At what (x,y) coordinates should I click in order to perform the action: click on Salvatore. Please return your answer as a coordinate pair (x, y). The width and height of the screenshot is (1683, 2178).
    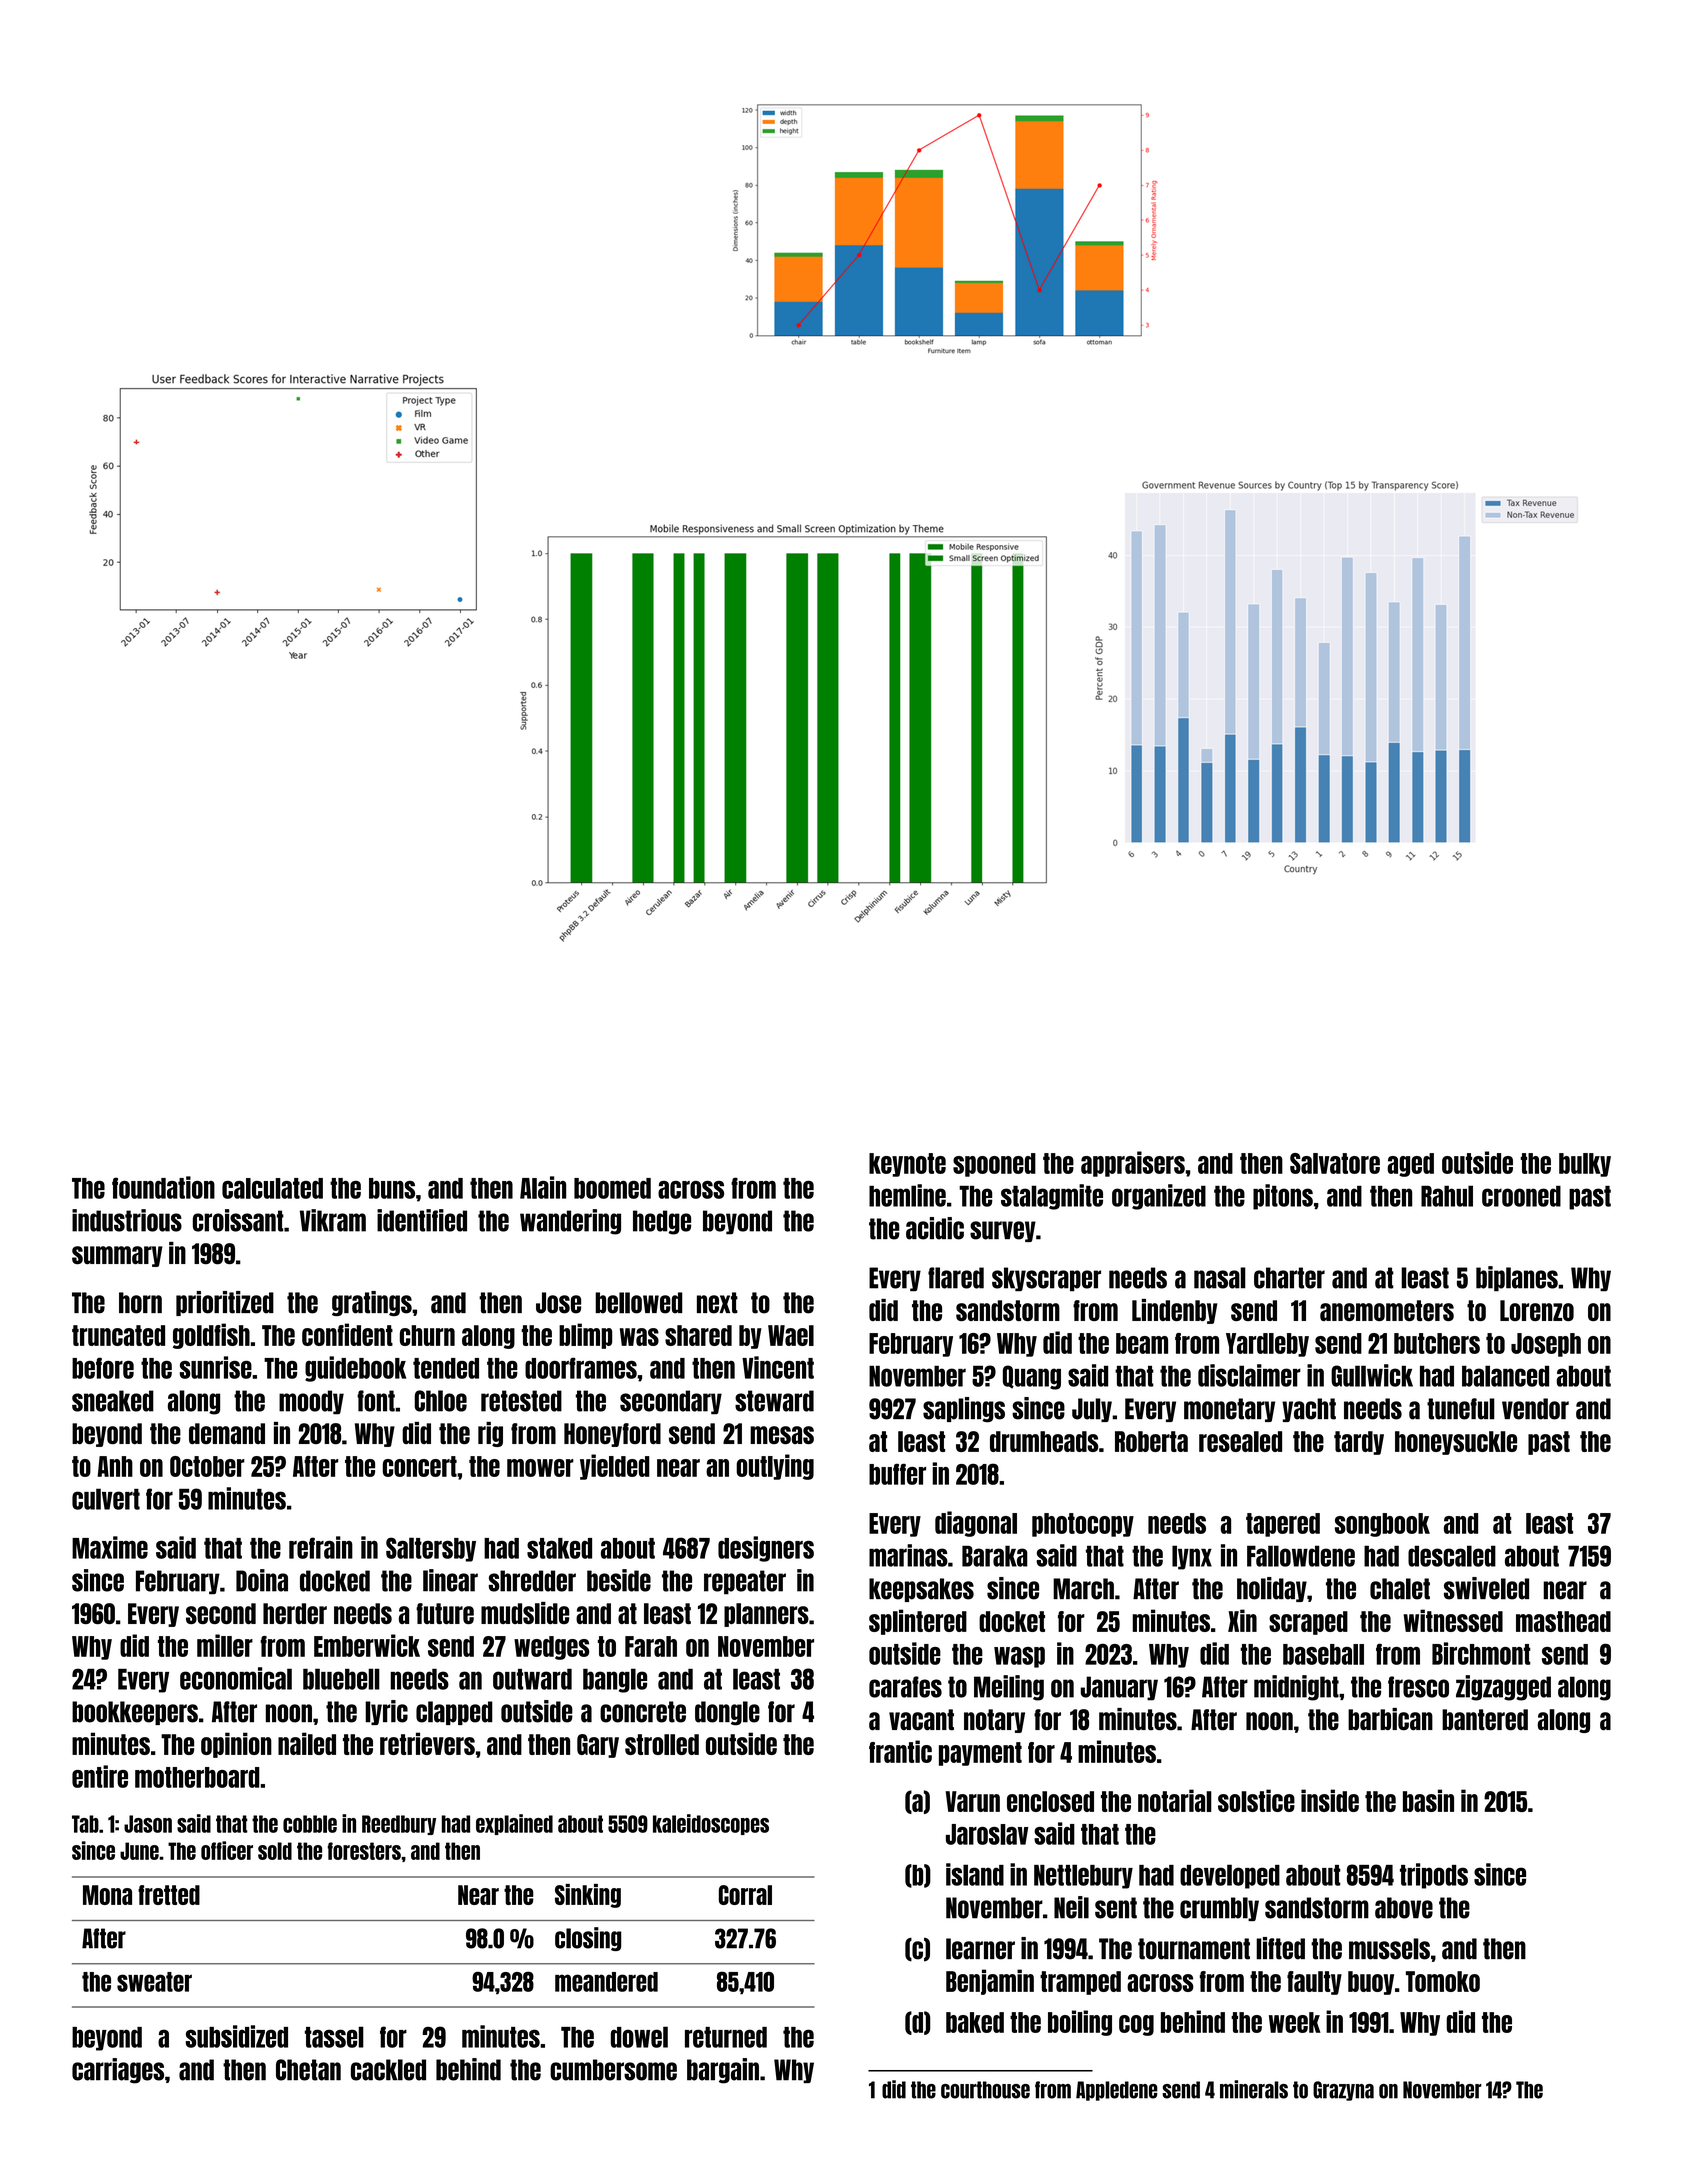
    Looking at the image, I should click on (1335, 1163).
